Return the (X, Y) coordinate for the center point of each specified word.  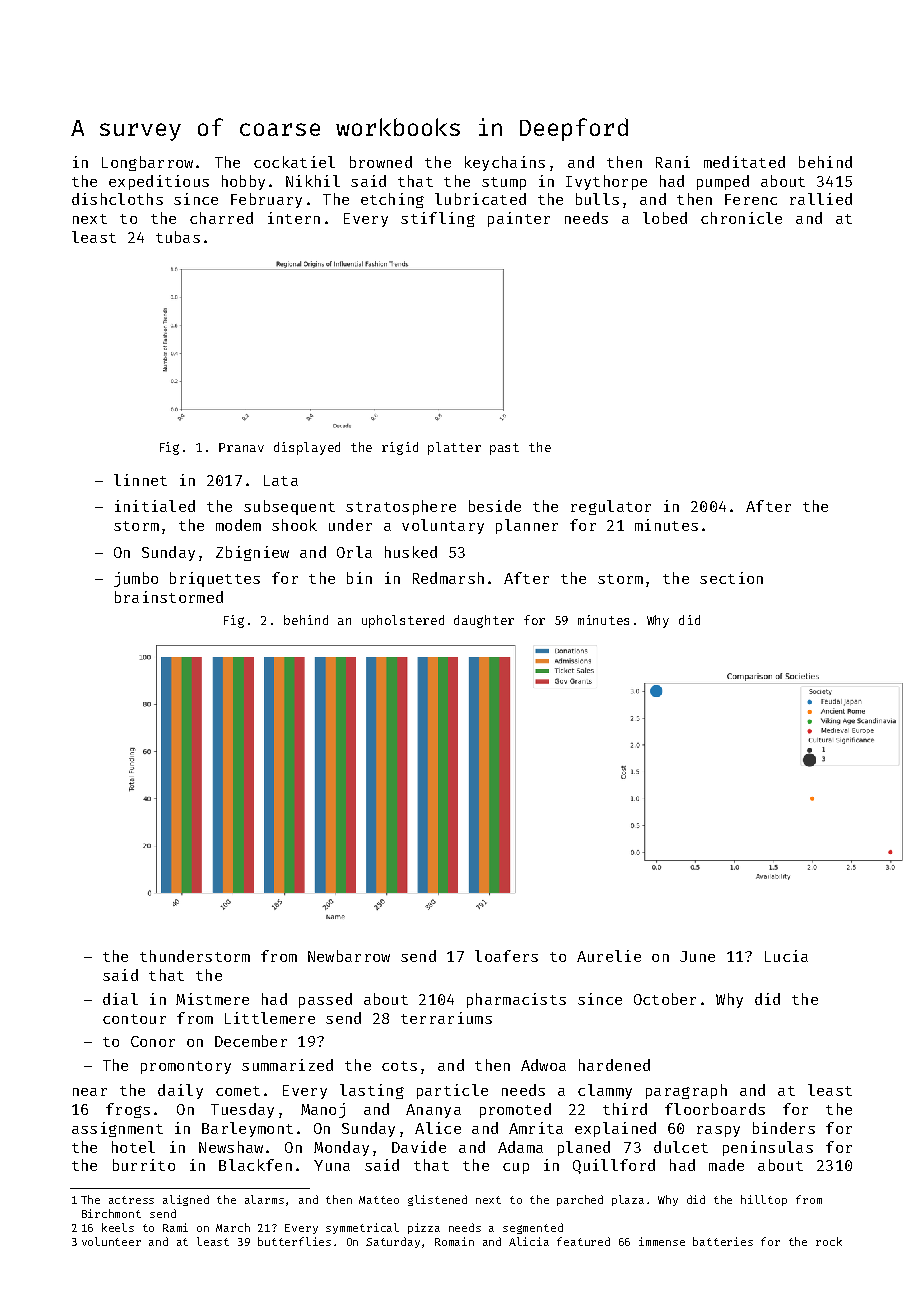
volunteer (111, 1241)
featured (583, 1241)
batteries (723, 1241)
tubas (178, 237)
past (504, 449)
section (731, 578)
